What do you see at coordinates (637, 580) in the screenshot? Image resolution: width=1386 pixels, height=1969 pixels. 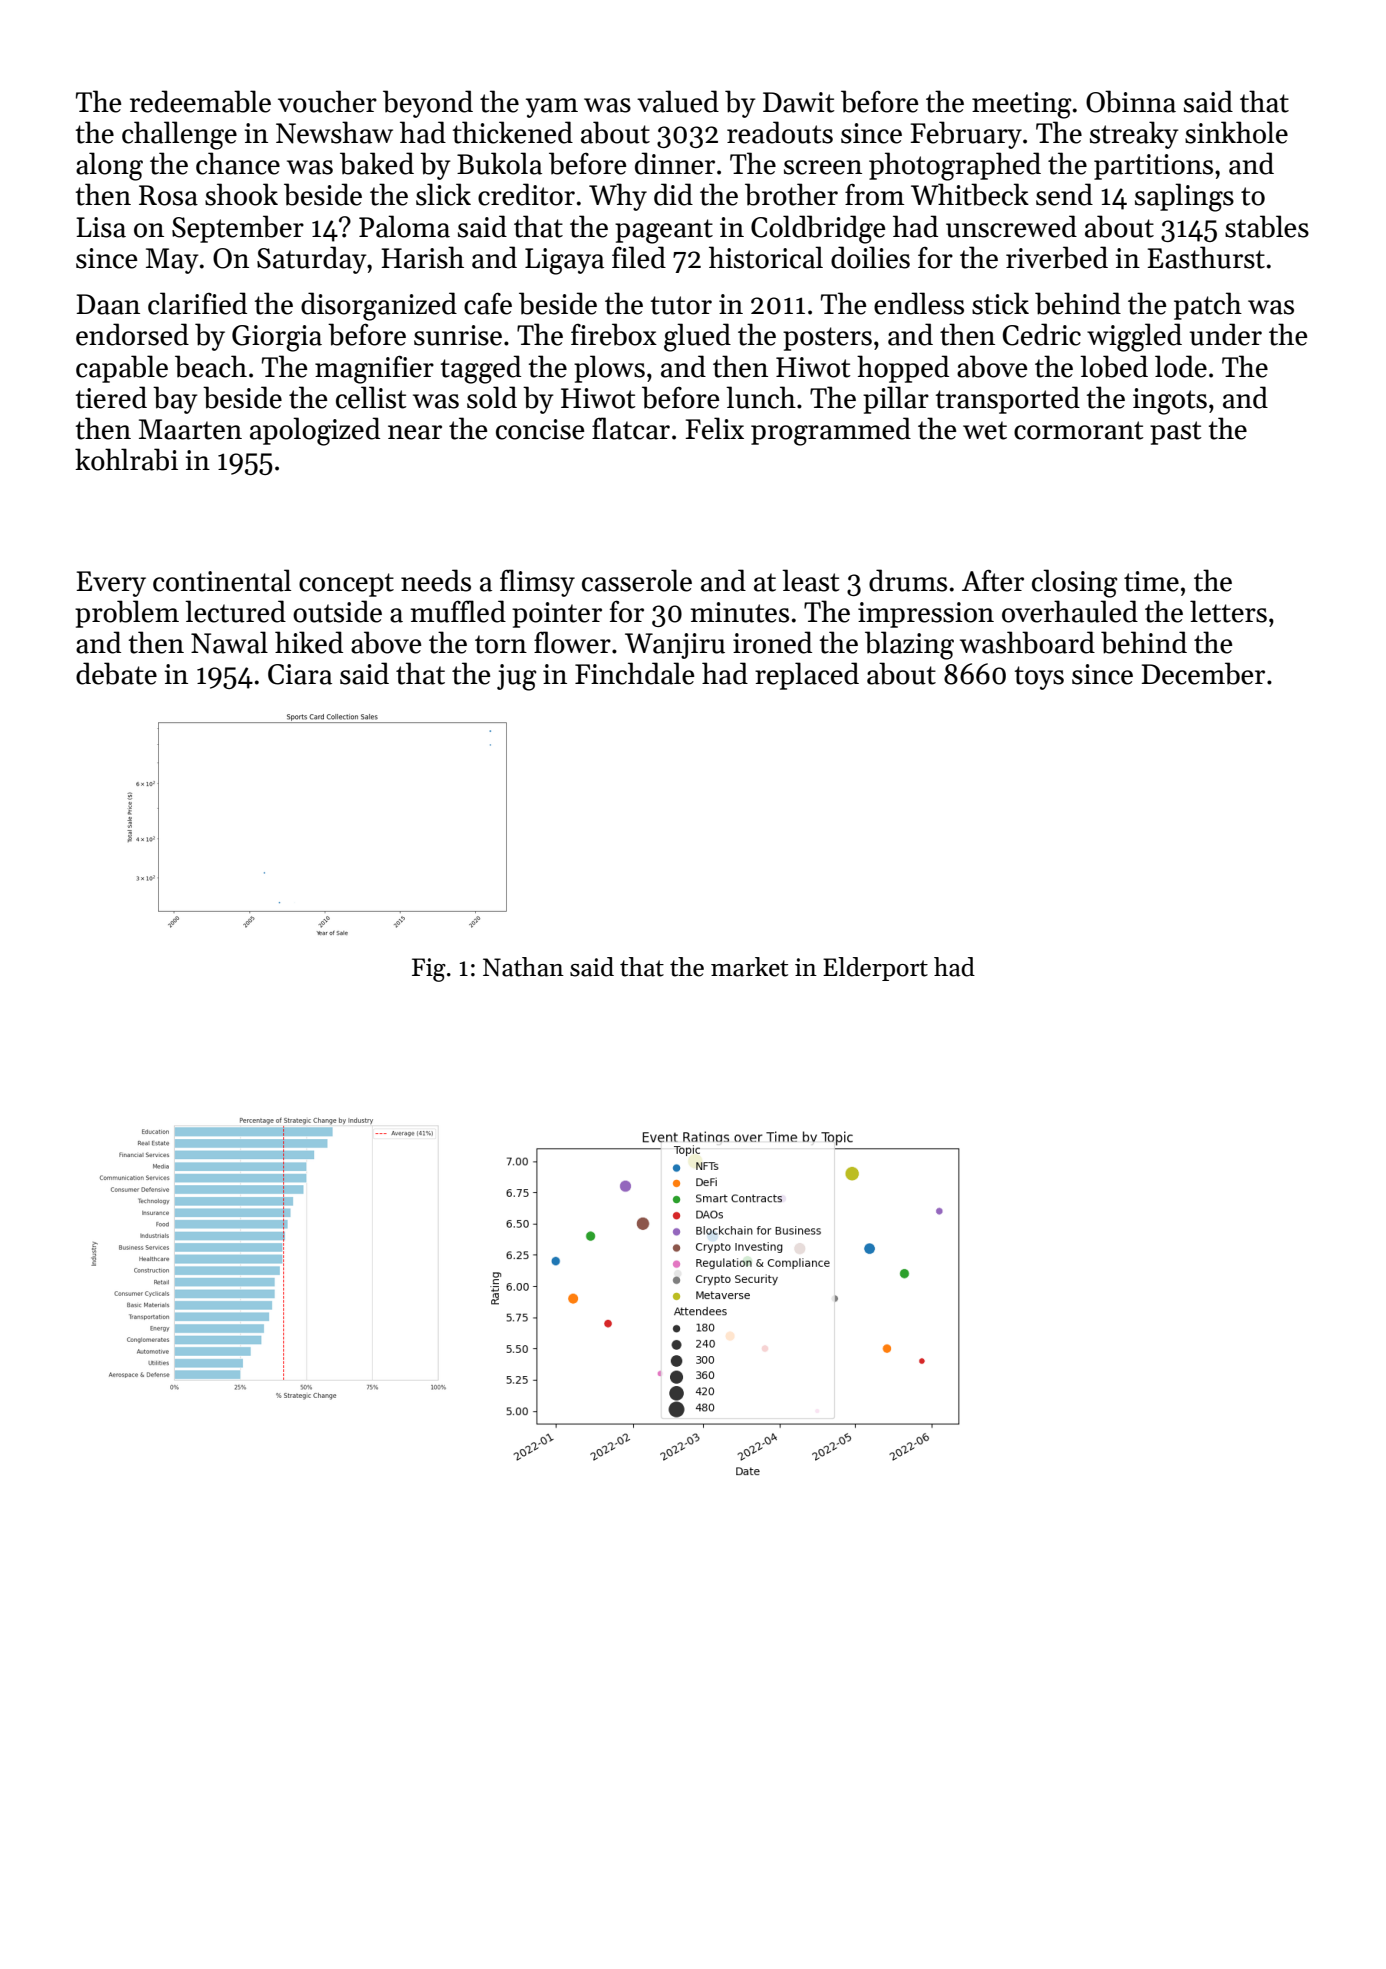 I see `casserole` at bounding box center [637, 580].
